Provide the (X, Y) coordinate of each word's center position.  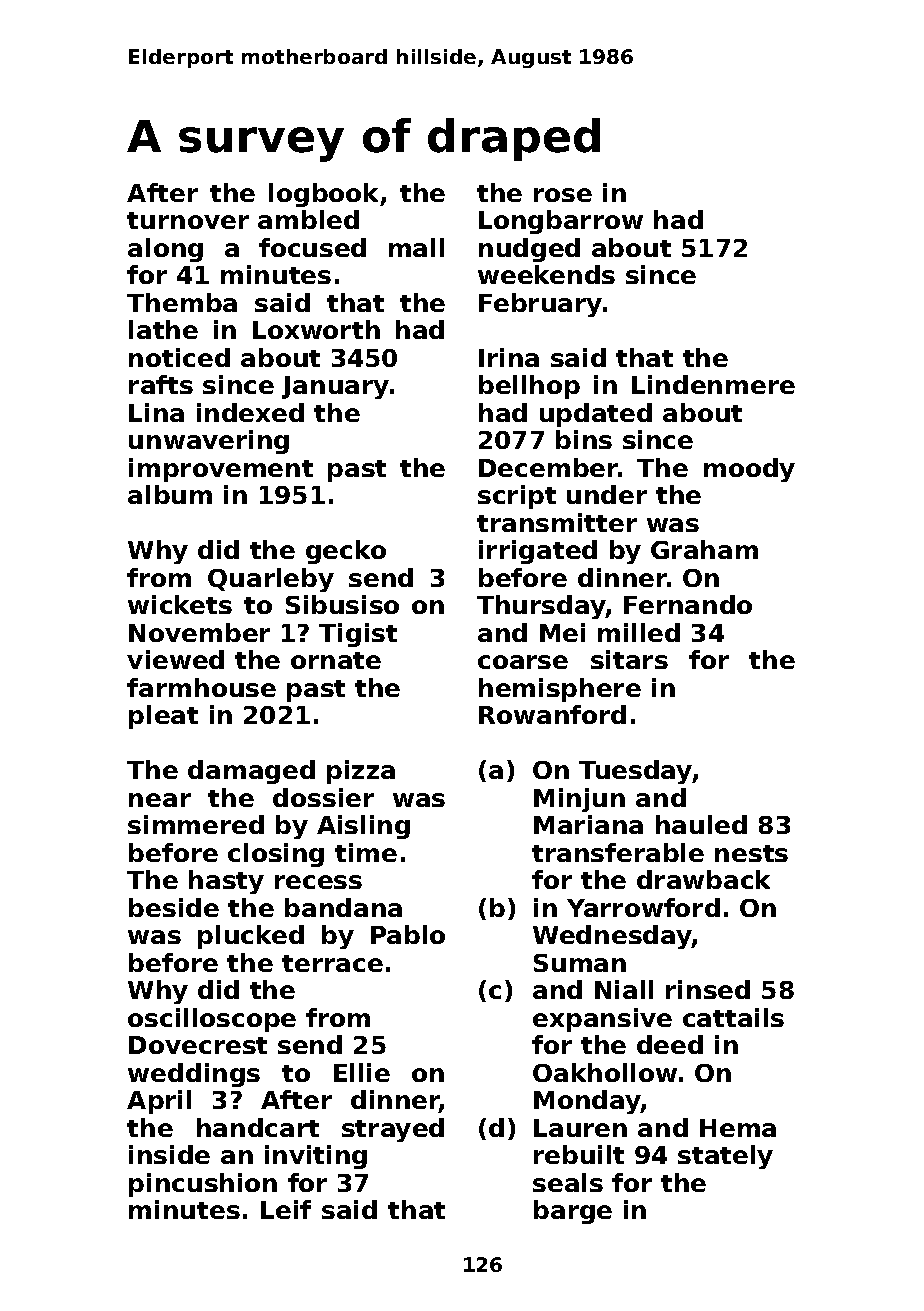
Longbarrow (561, 222)
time (366, 852)
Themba (182, 302)
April (159, 1102)
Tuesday (636, 772)
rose (563, 195)
